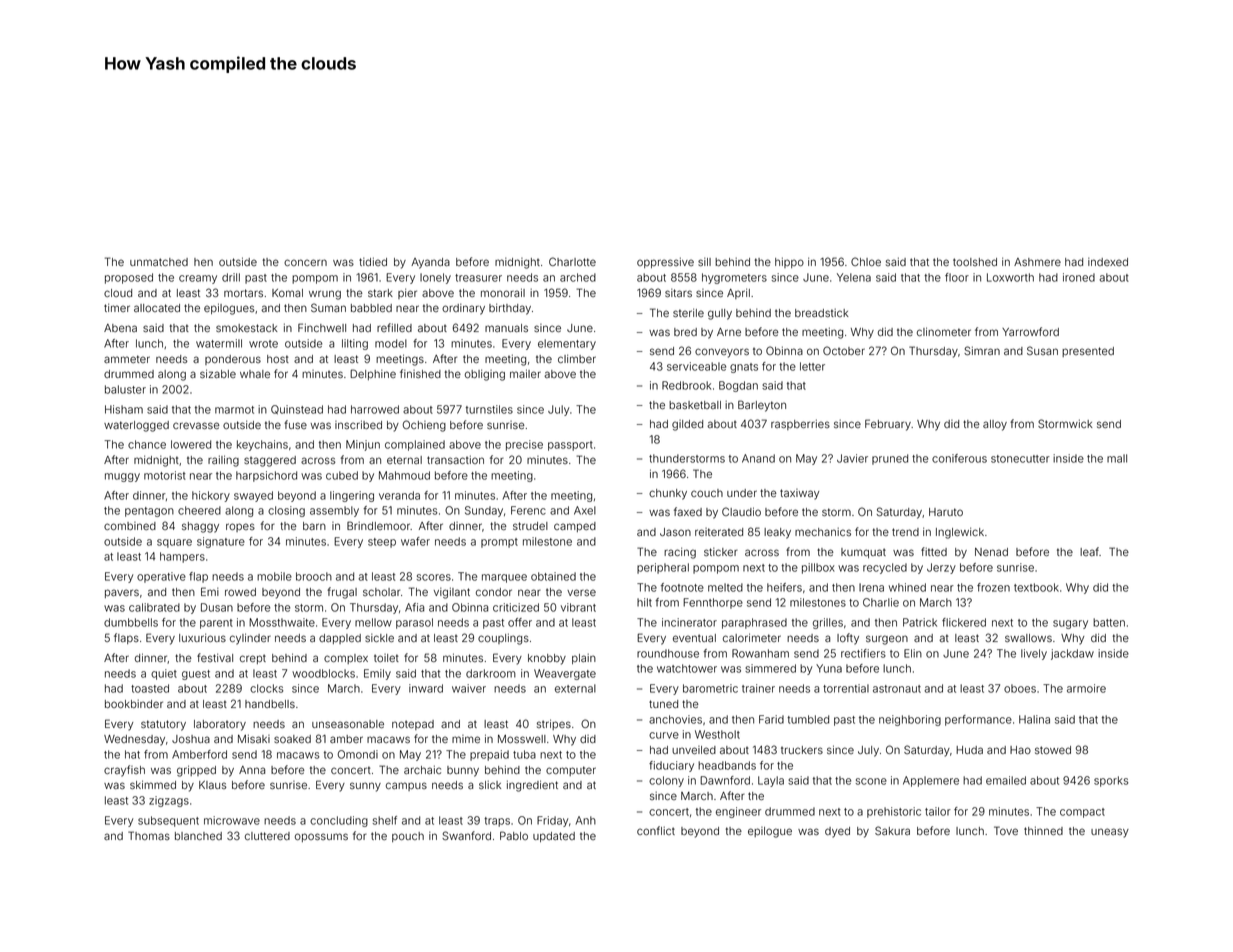  Describe the element at coordinates (1070, 624) in the screenshot. I see `sugary` at that location.
